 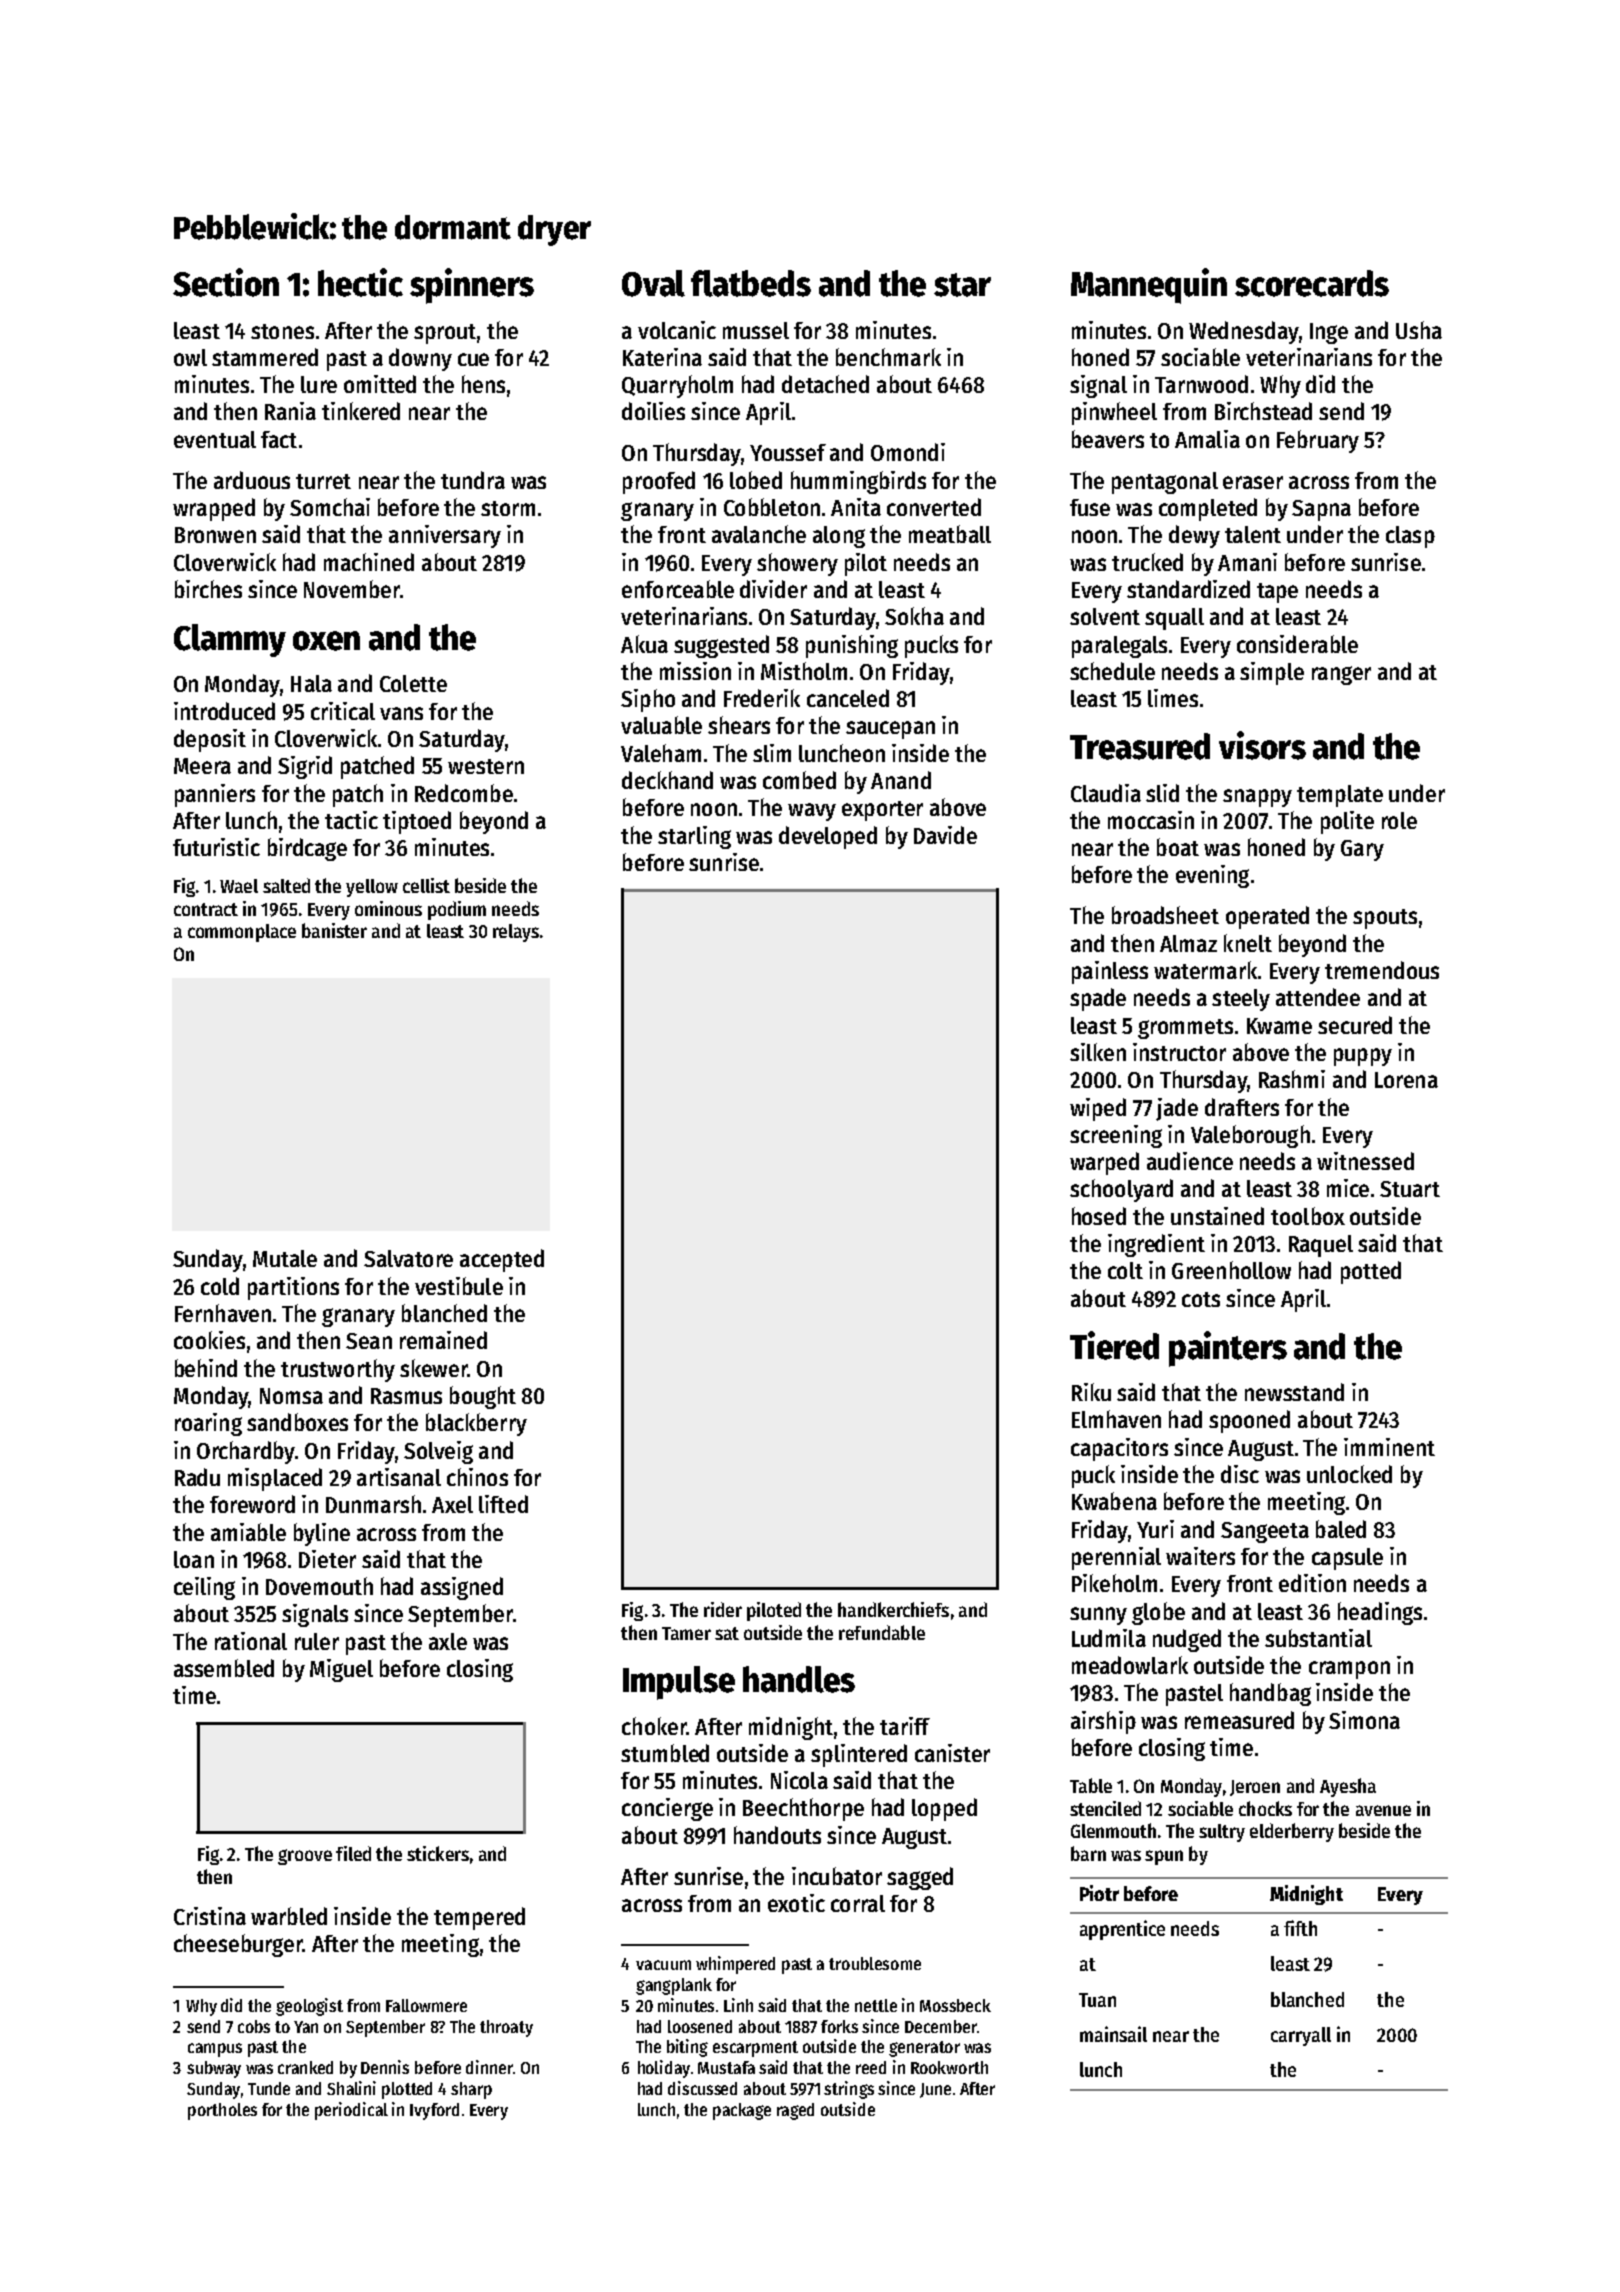 I want to click on Ivyford, so click(x=434, y=2111).
